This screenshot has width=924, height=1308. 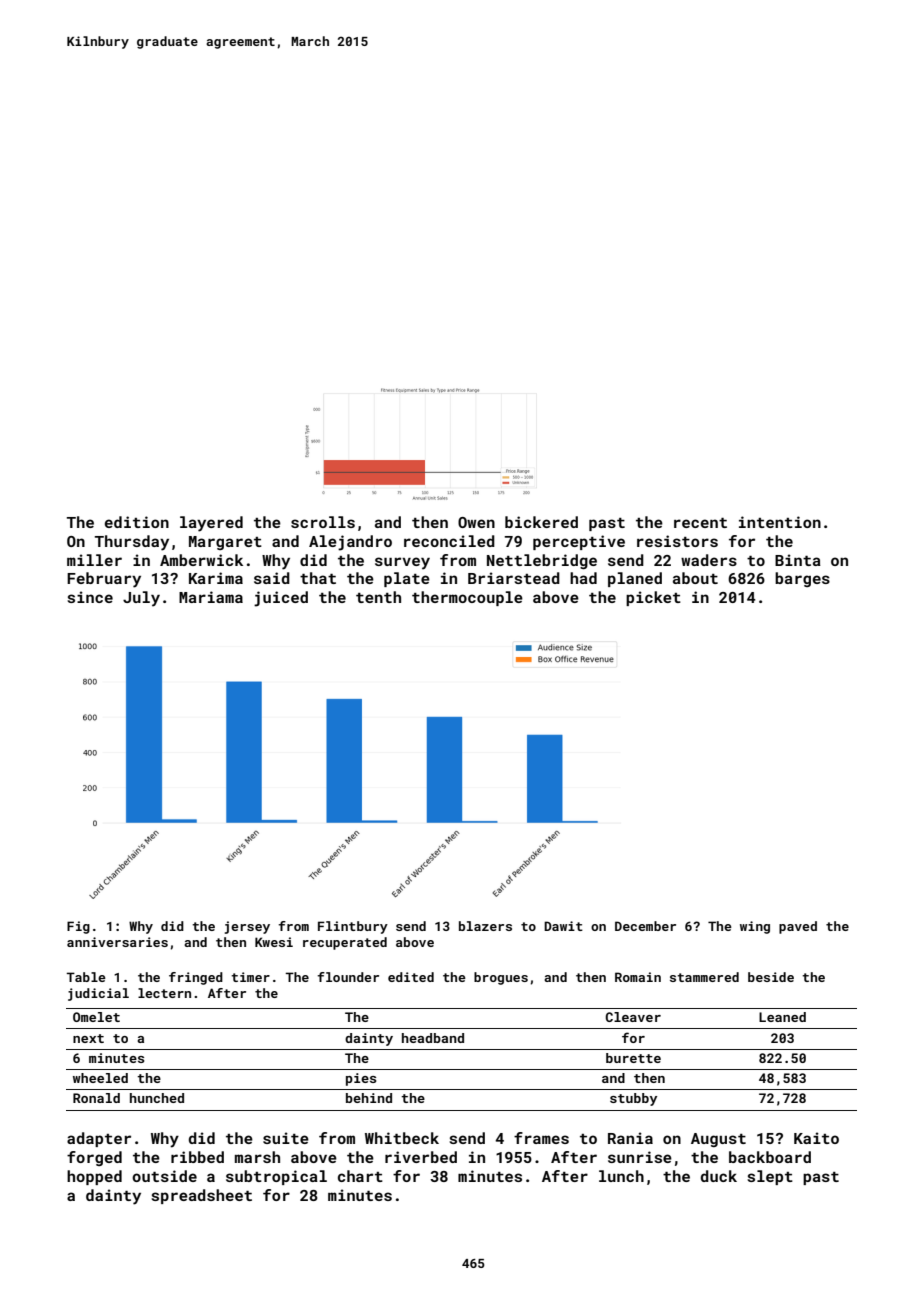 I want to click on blazers, so click(x=485, y=926).
